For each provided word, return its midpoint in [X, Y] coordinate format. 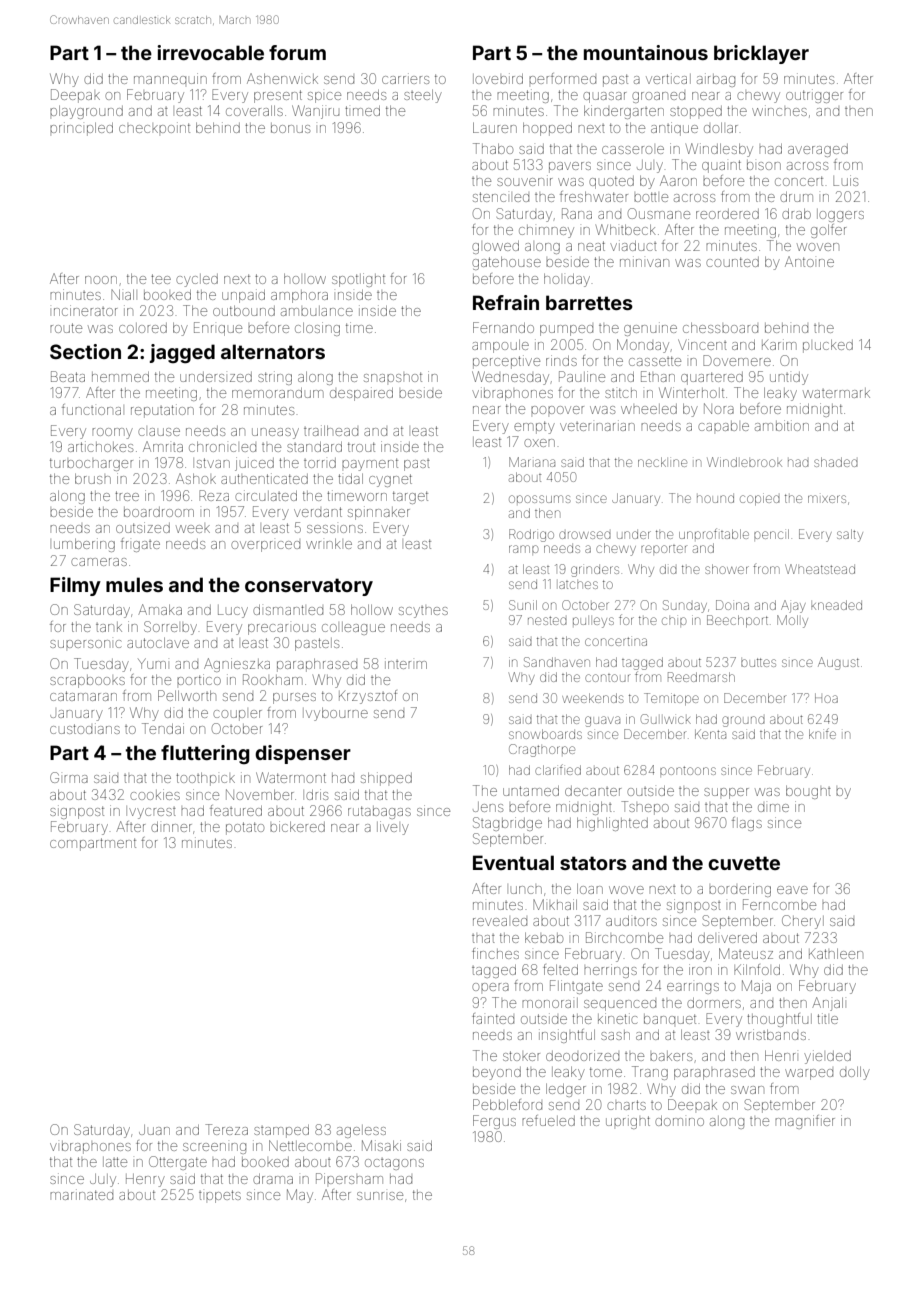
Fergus [494, 1122]
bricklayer [761, 54]
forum [297, 52]
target [410, 497]
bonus [290, 128]
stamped [281, 1131]
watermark [836, 393]
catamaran [83, 696]
